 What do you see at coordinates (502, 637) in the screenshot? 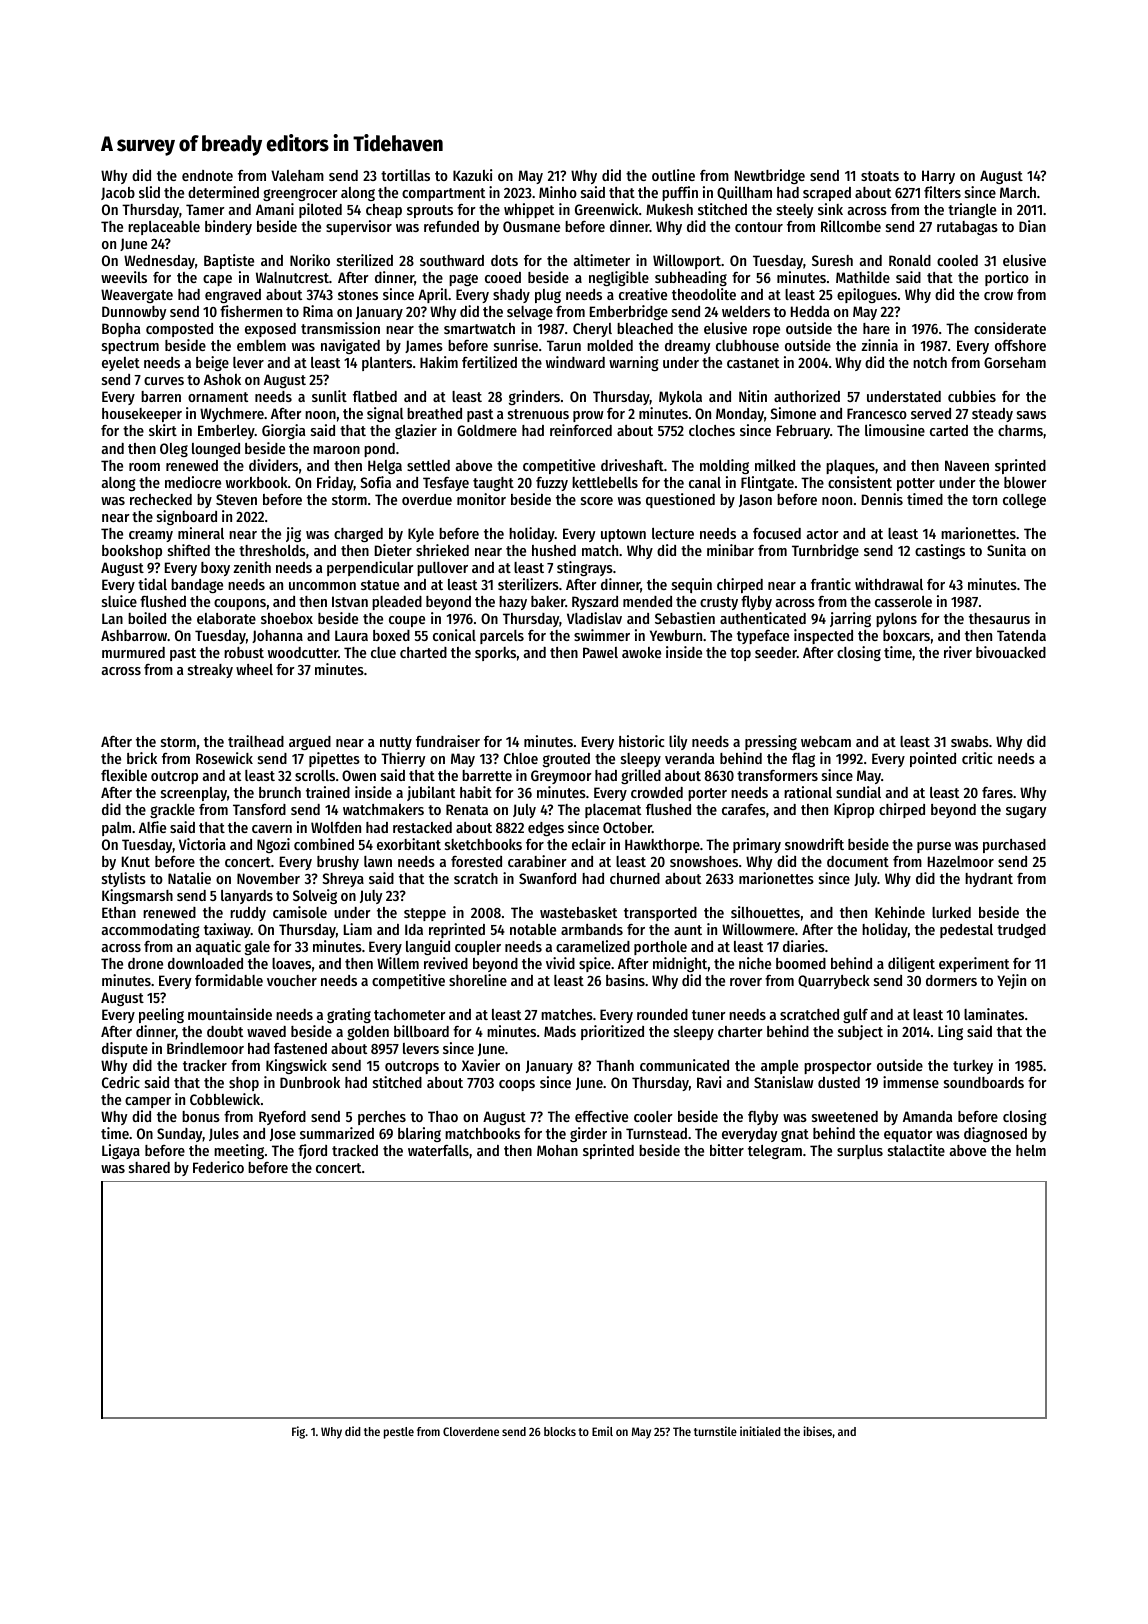
I see `parcels` at bounding box center [502, 637].
